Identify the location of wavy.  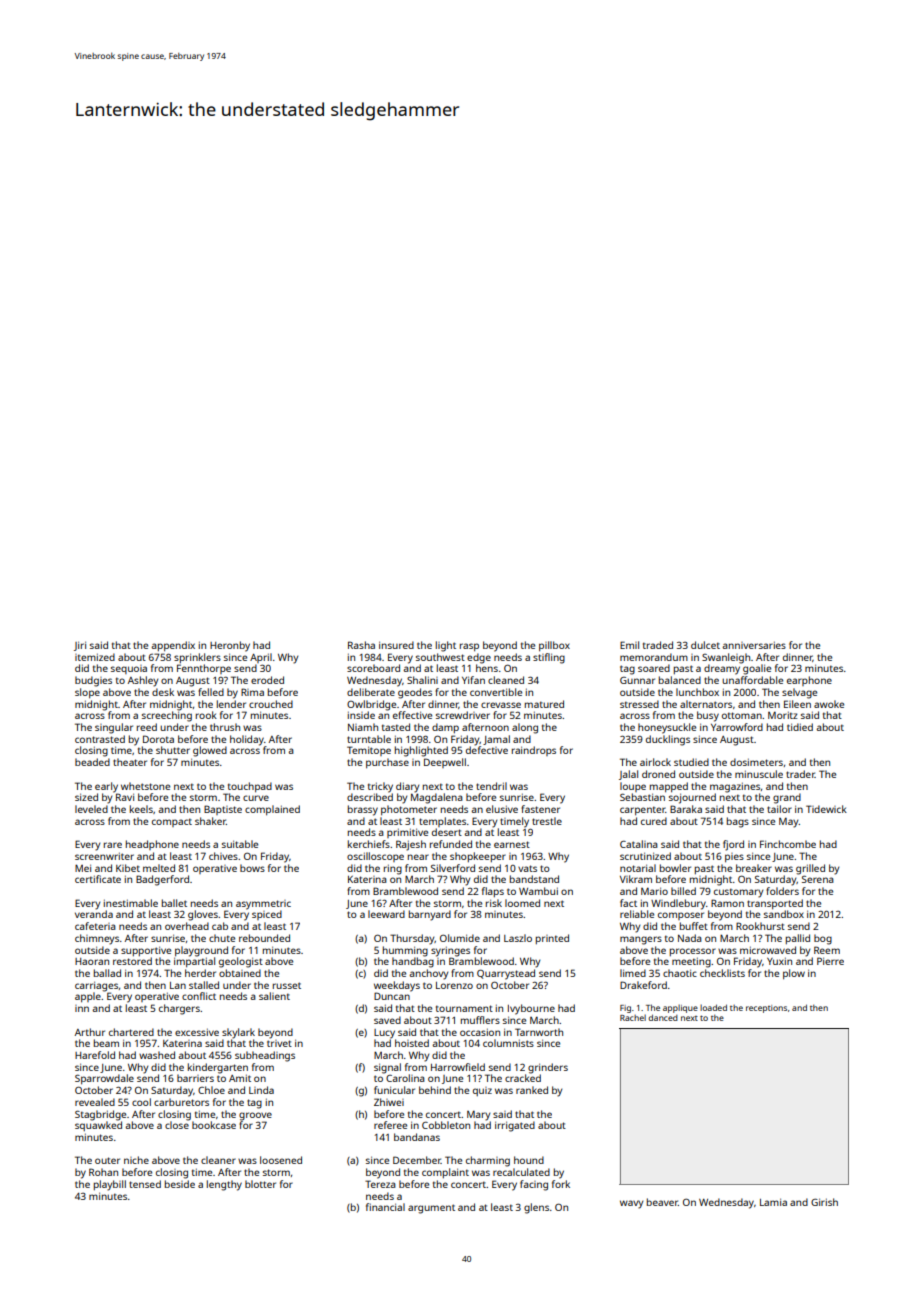
(631, 1204).
